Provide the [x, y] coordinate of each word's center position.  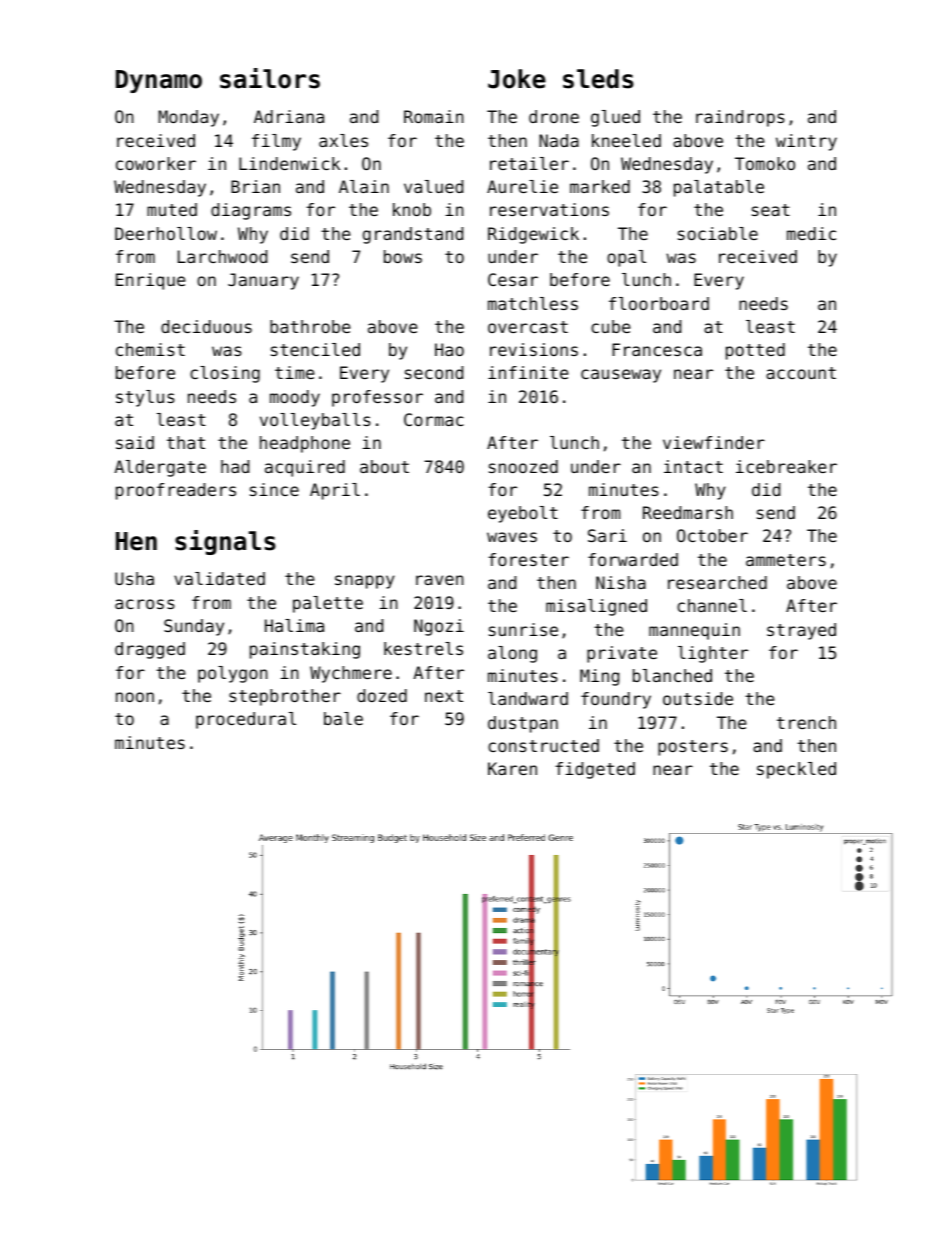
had [235, 466]
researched [717, 582]
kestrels [423, 648]
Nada [559, 140]
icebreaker [786, 466]
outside [698, 698]
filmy [276, 142]
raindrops [740, 118]
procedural [246, 720]
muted [172, 209]
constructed [543, 745]
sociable [718, 233]
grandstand [413, 235]
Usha [134, 578]
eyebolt [523, 514]
